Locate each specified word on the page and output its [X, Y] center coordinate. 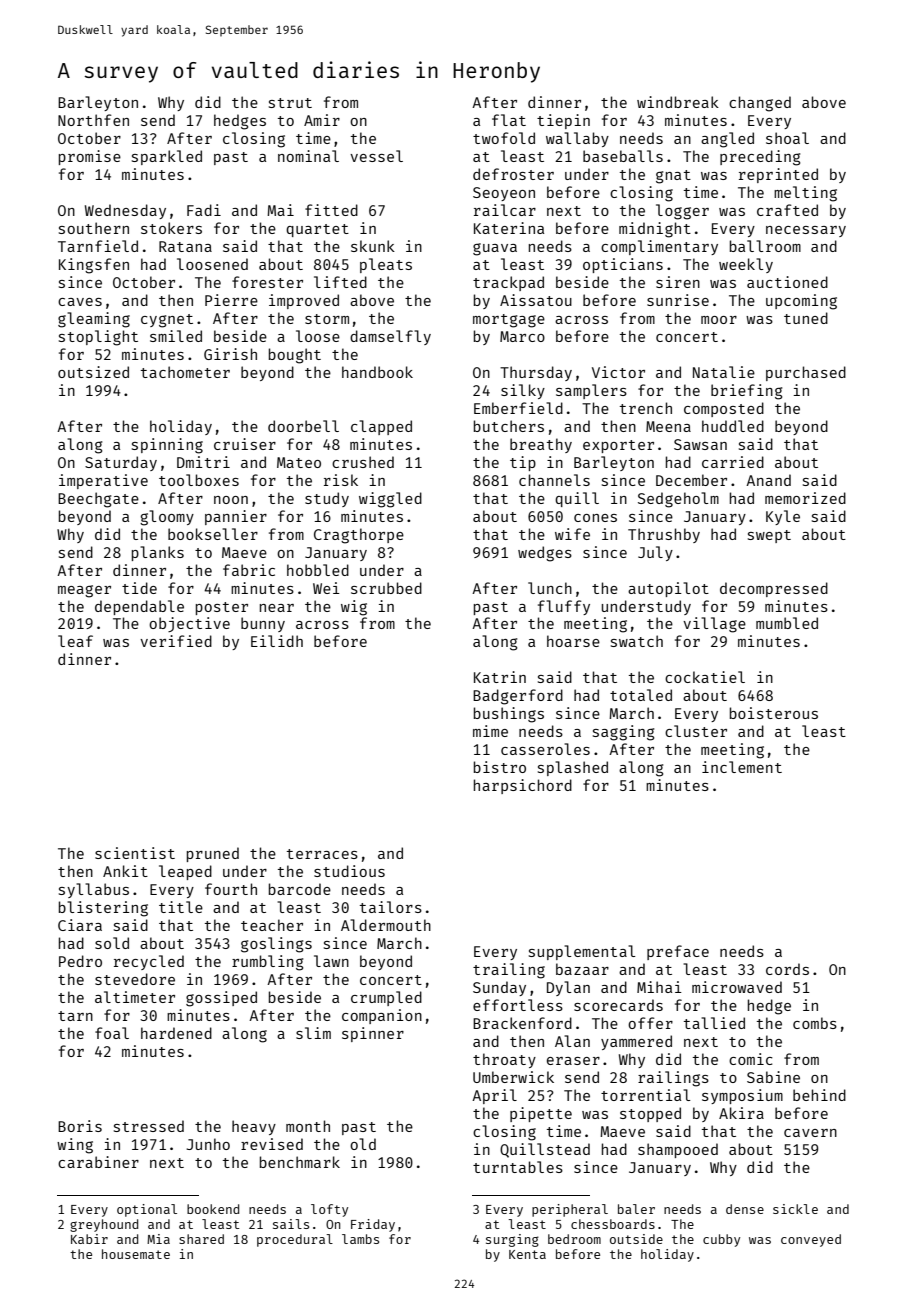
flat [509, 120]
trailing [509, 971]
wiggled [390, 500]
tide [139, 588]
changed [760, 104]
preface [678, 952]
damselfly [390, 337]
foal [112, 1033]
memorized [805, 498]
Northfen [93, 120]
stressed [149, 1126]
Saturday [121, 463]
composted [724, 409]
